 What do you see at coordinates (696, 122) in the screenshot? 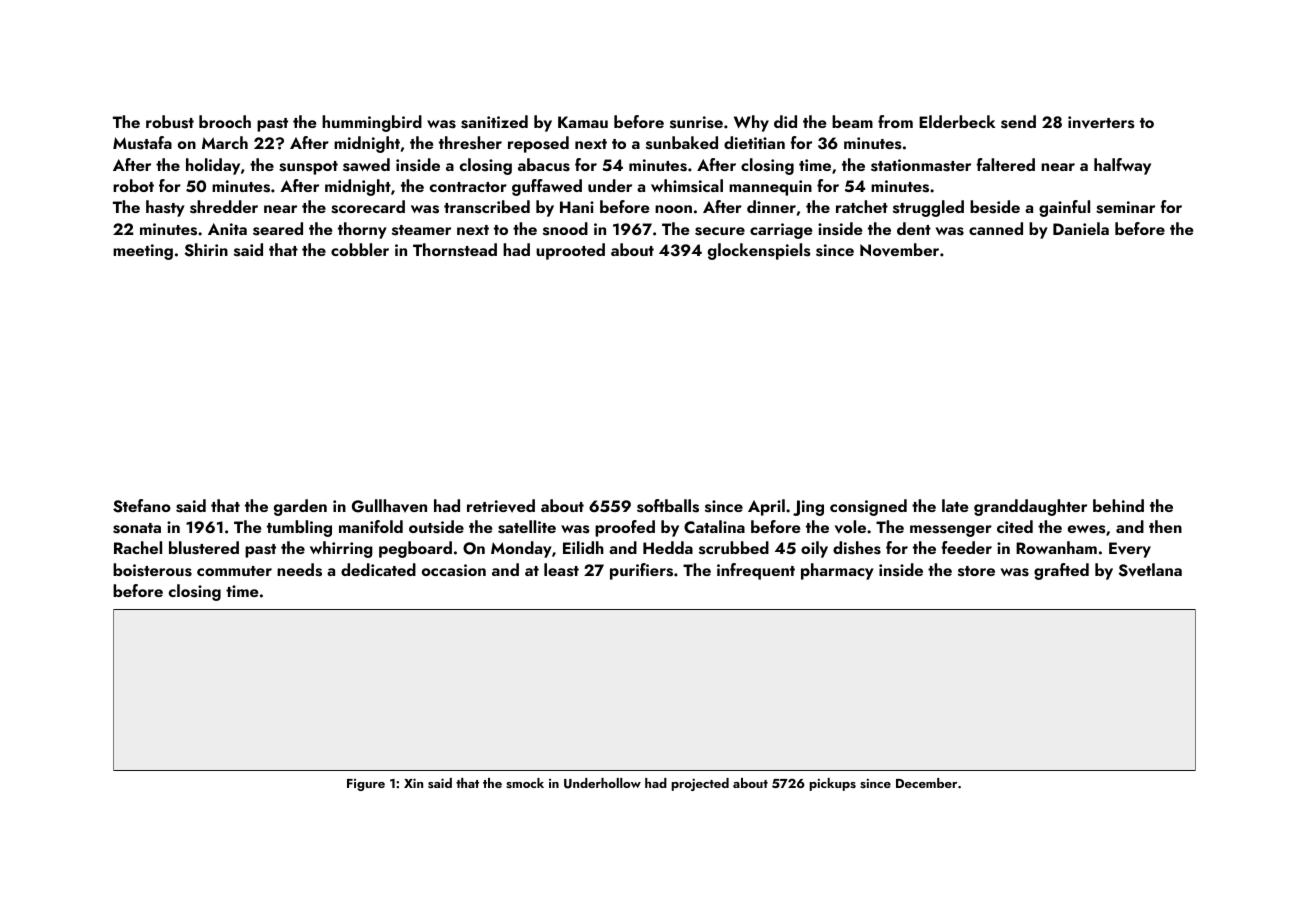
I see `sunrise` at bounding box center [696, 122].
